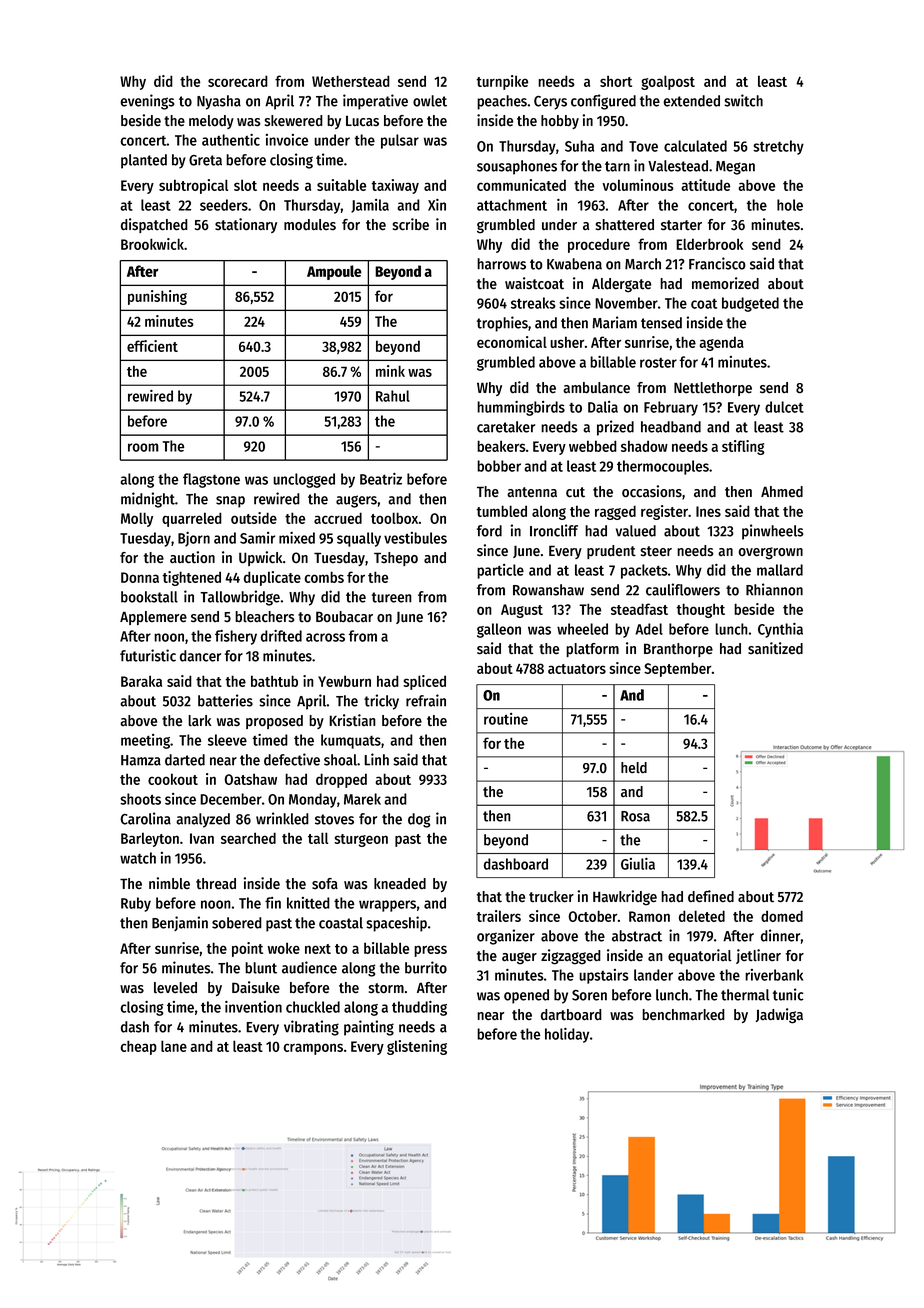 Image resolution: width=924 pixels, height=1308 pixels. What do you see at coordinates (424, 682) in the page?
I see `spliced` at bounding box center [424, 682].
